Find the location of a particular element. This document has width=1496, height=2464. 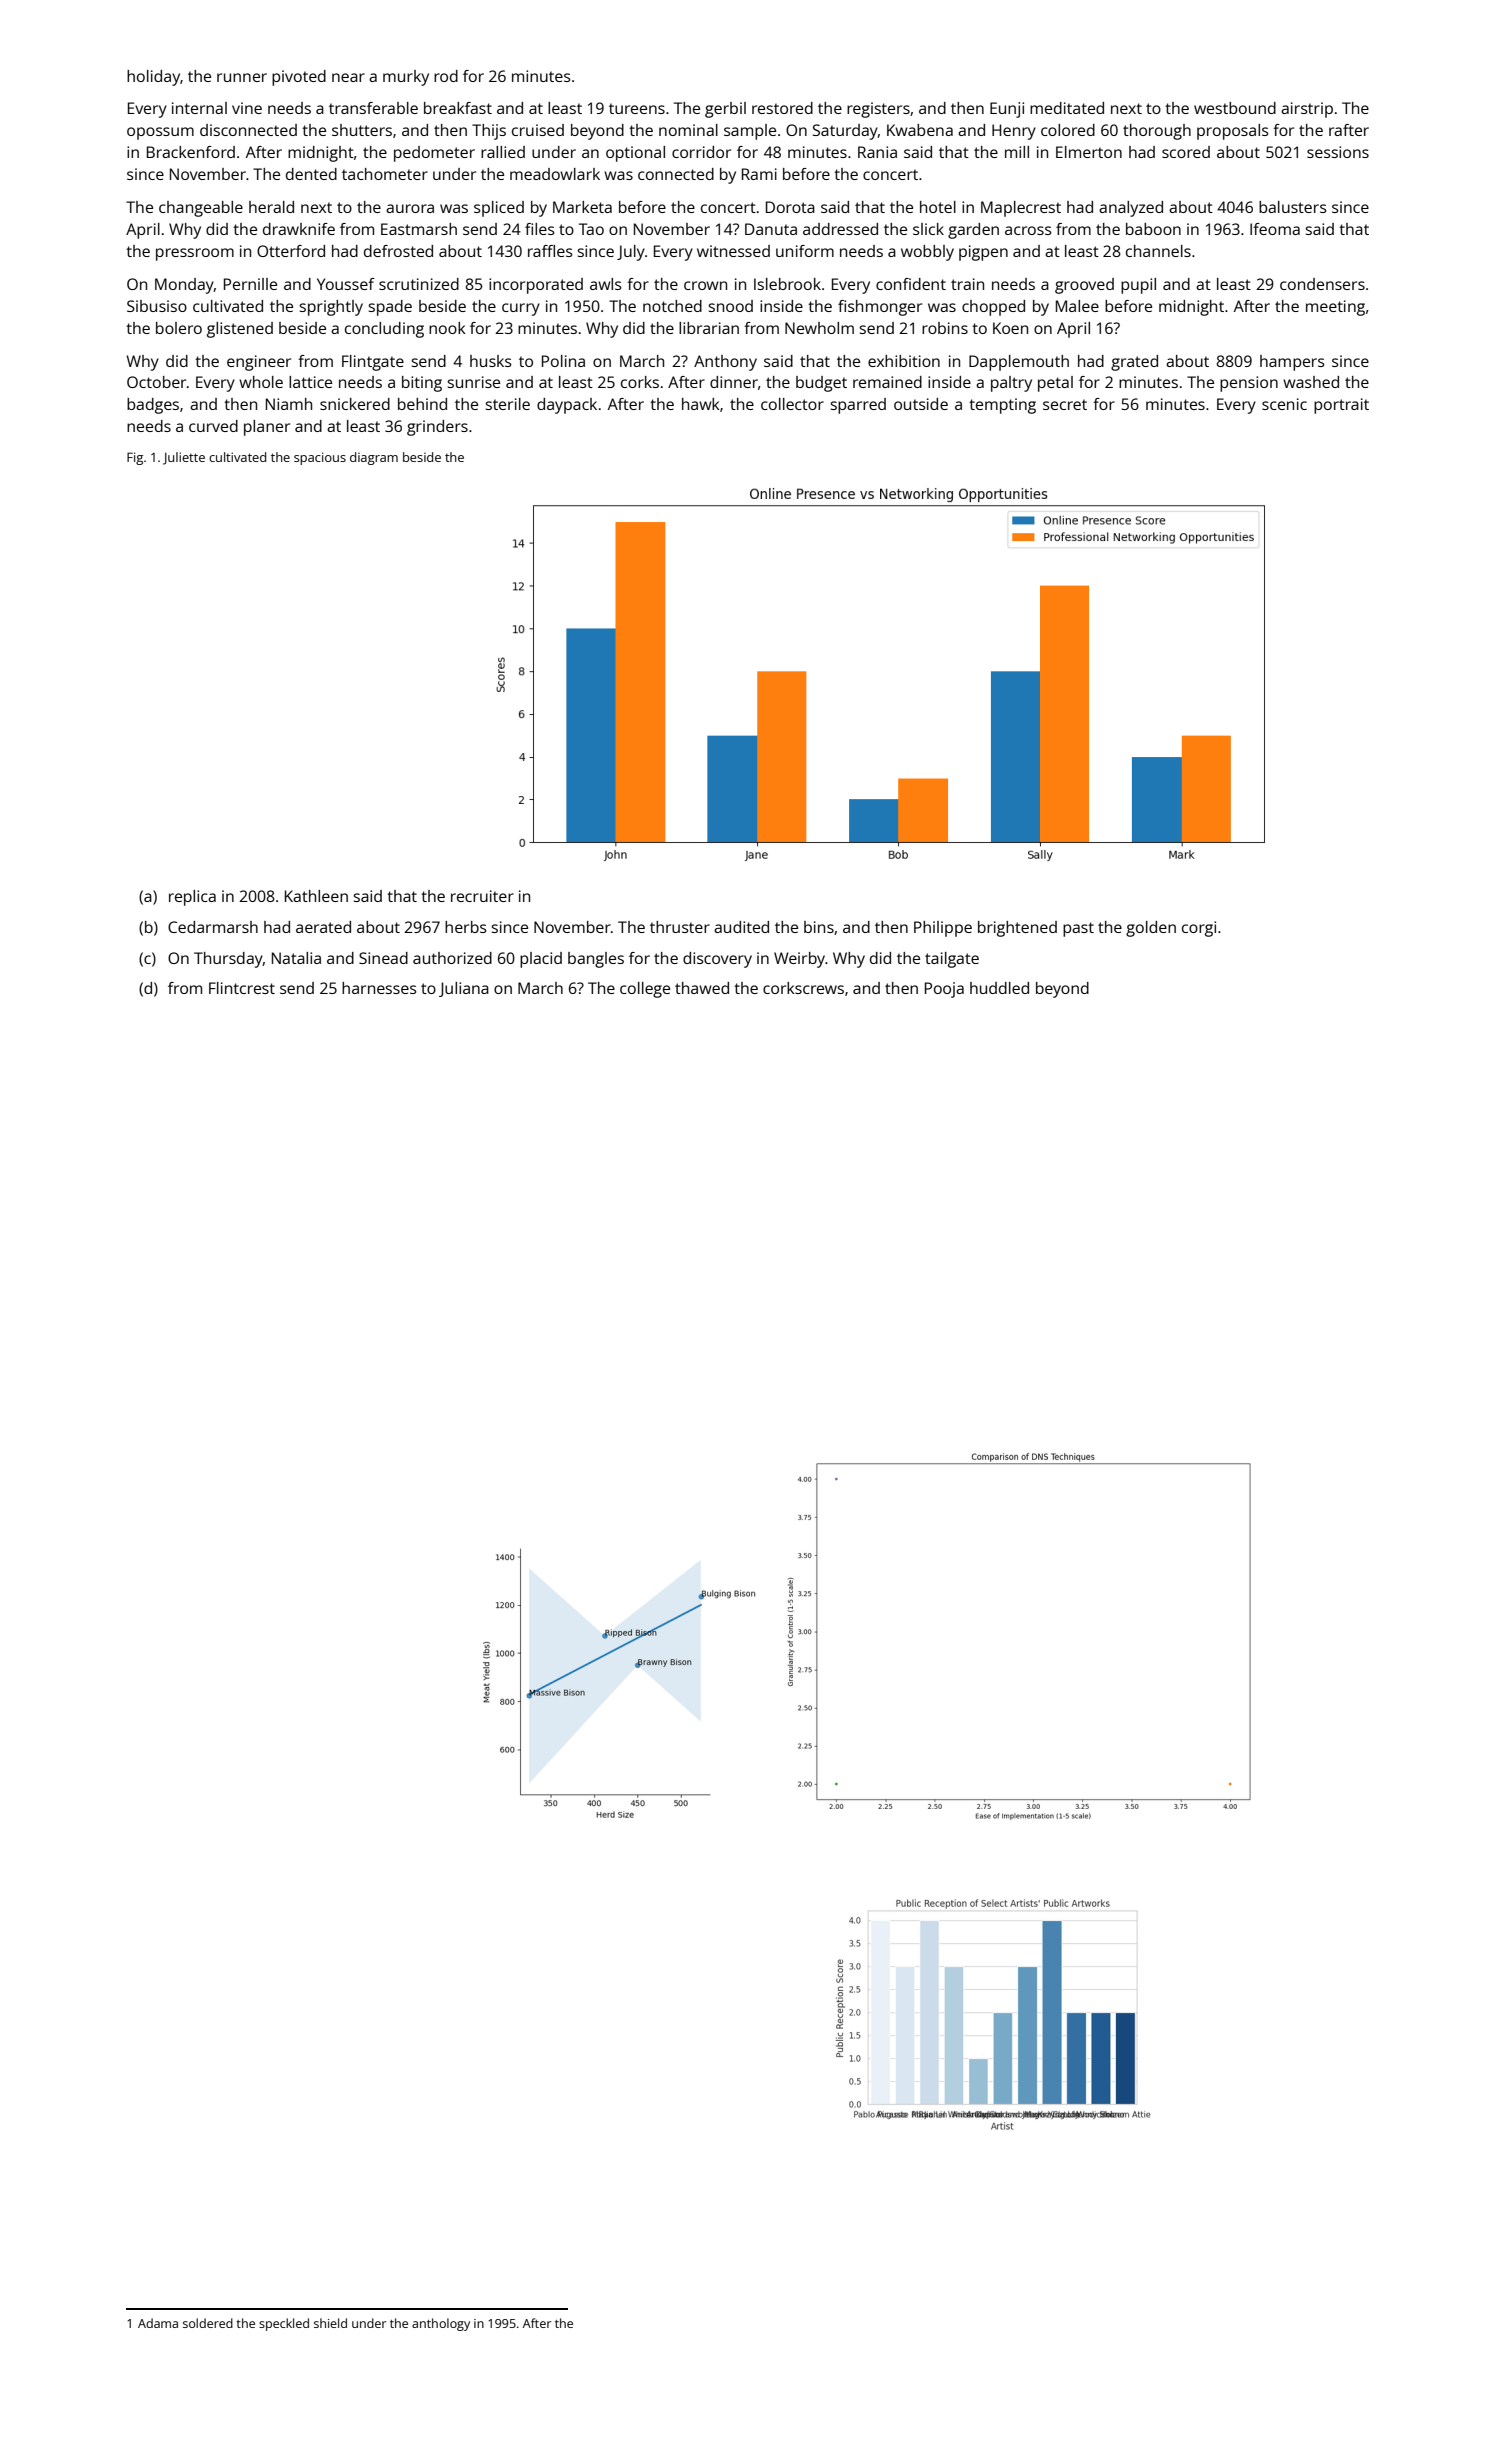

speckled is located at coordinates (284, 2324).
